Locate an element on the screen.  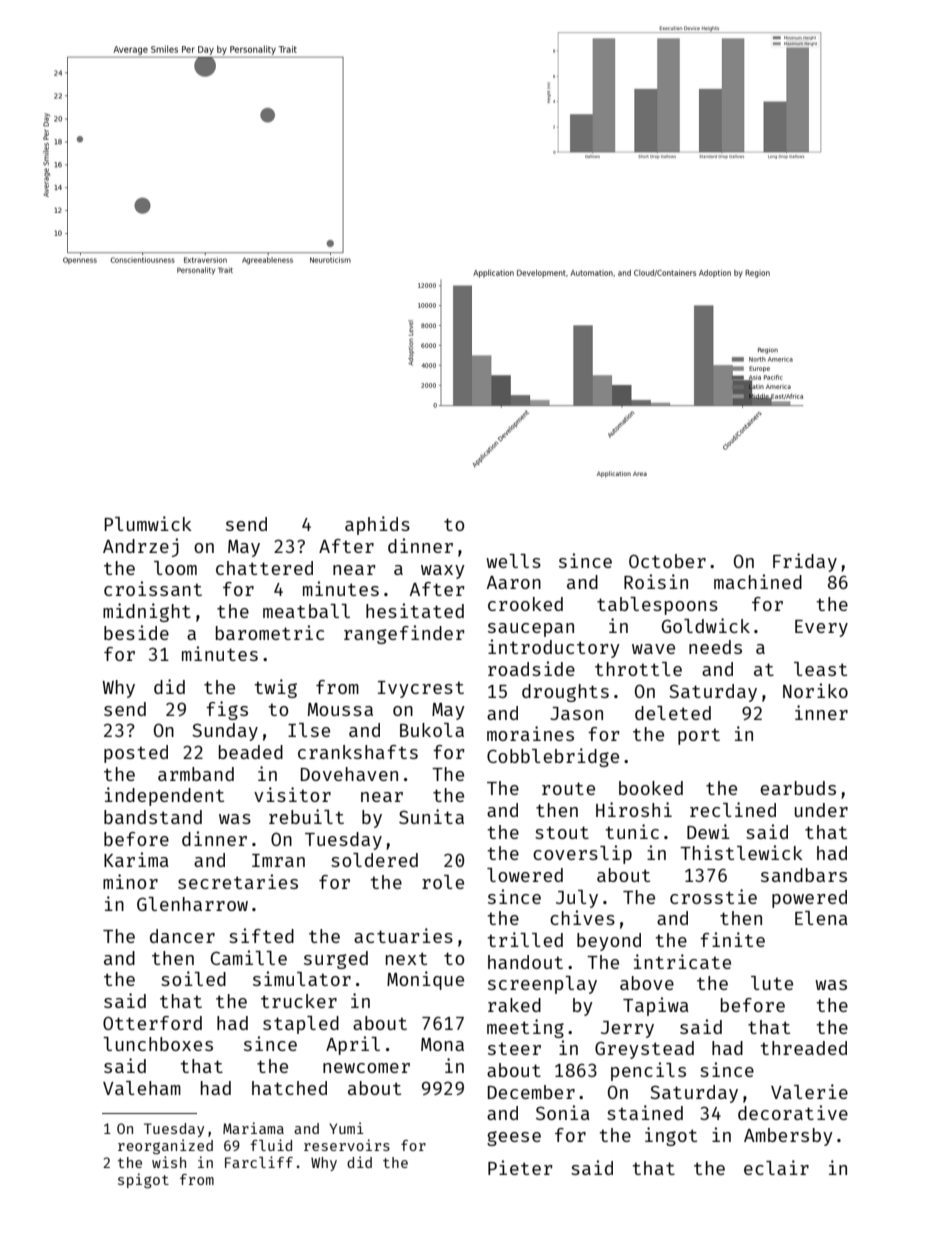
trilled is located at coordinates (525, 939).
